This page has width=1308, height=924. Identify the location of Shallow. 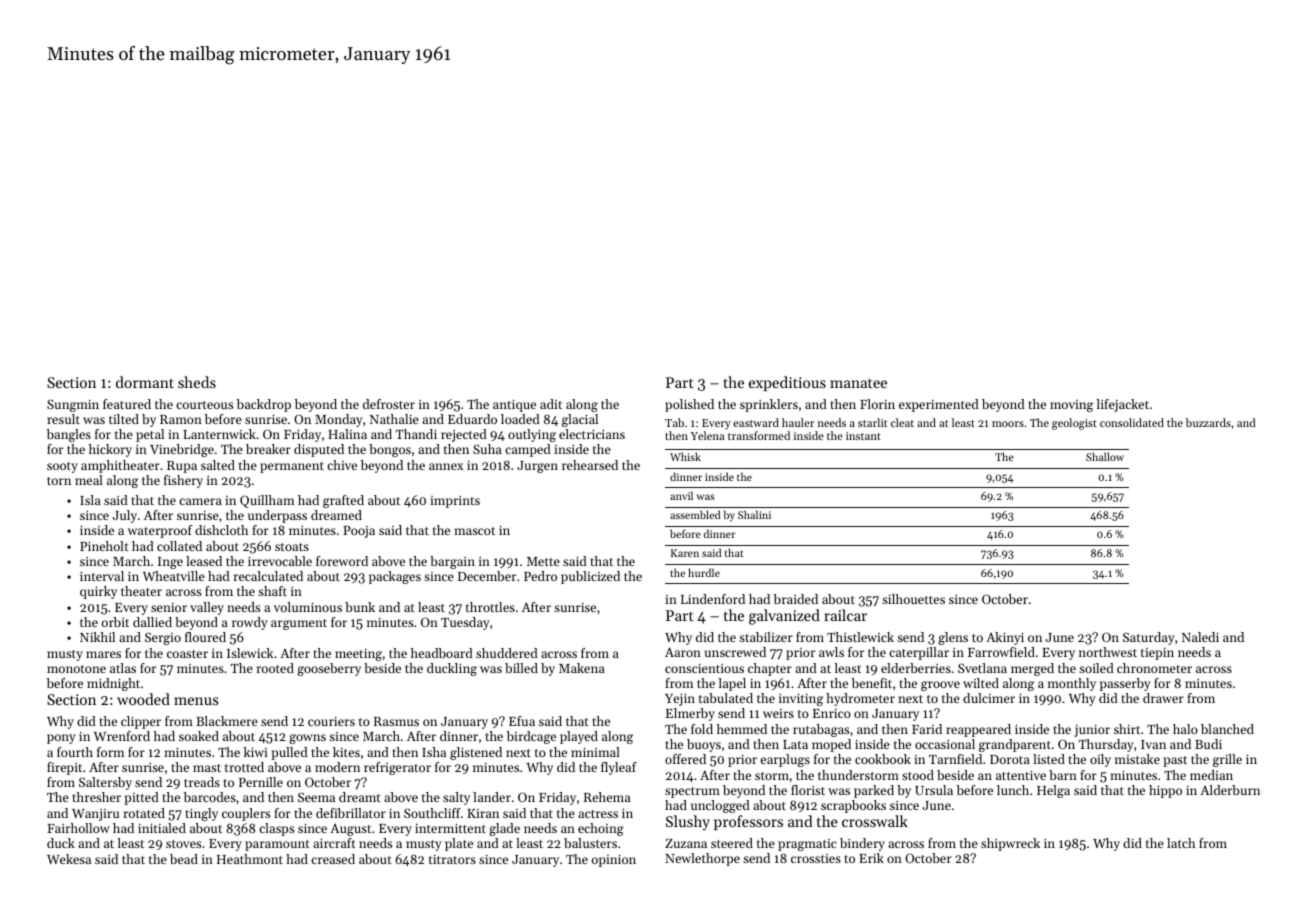
(1105, 456).
